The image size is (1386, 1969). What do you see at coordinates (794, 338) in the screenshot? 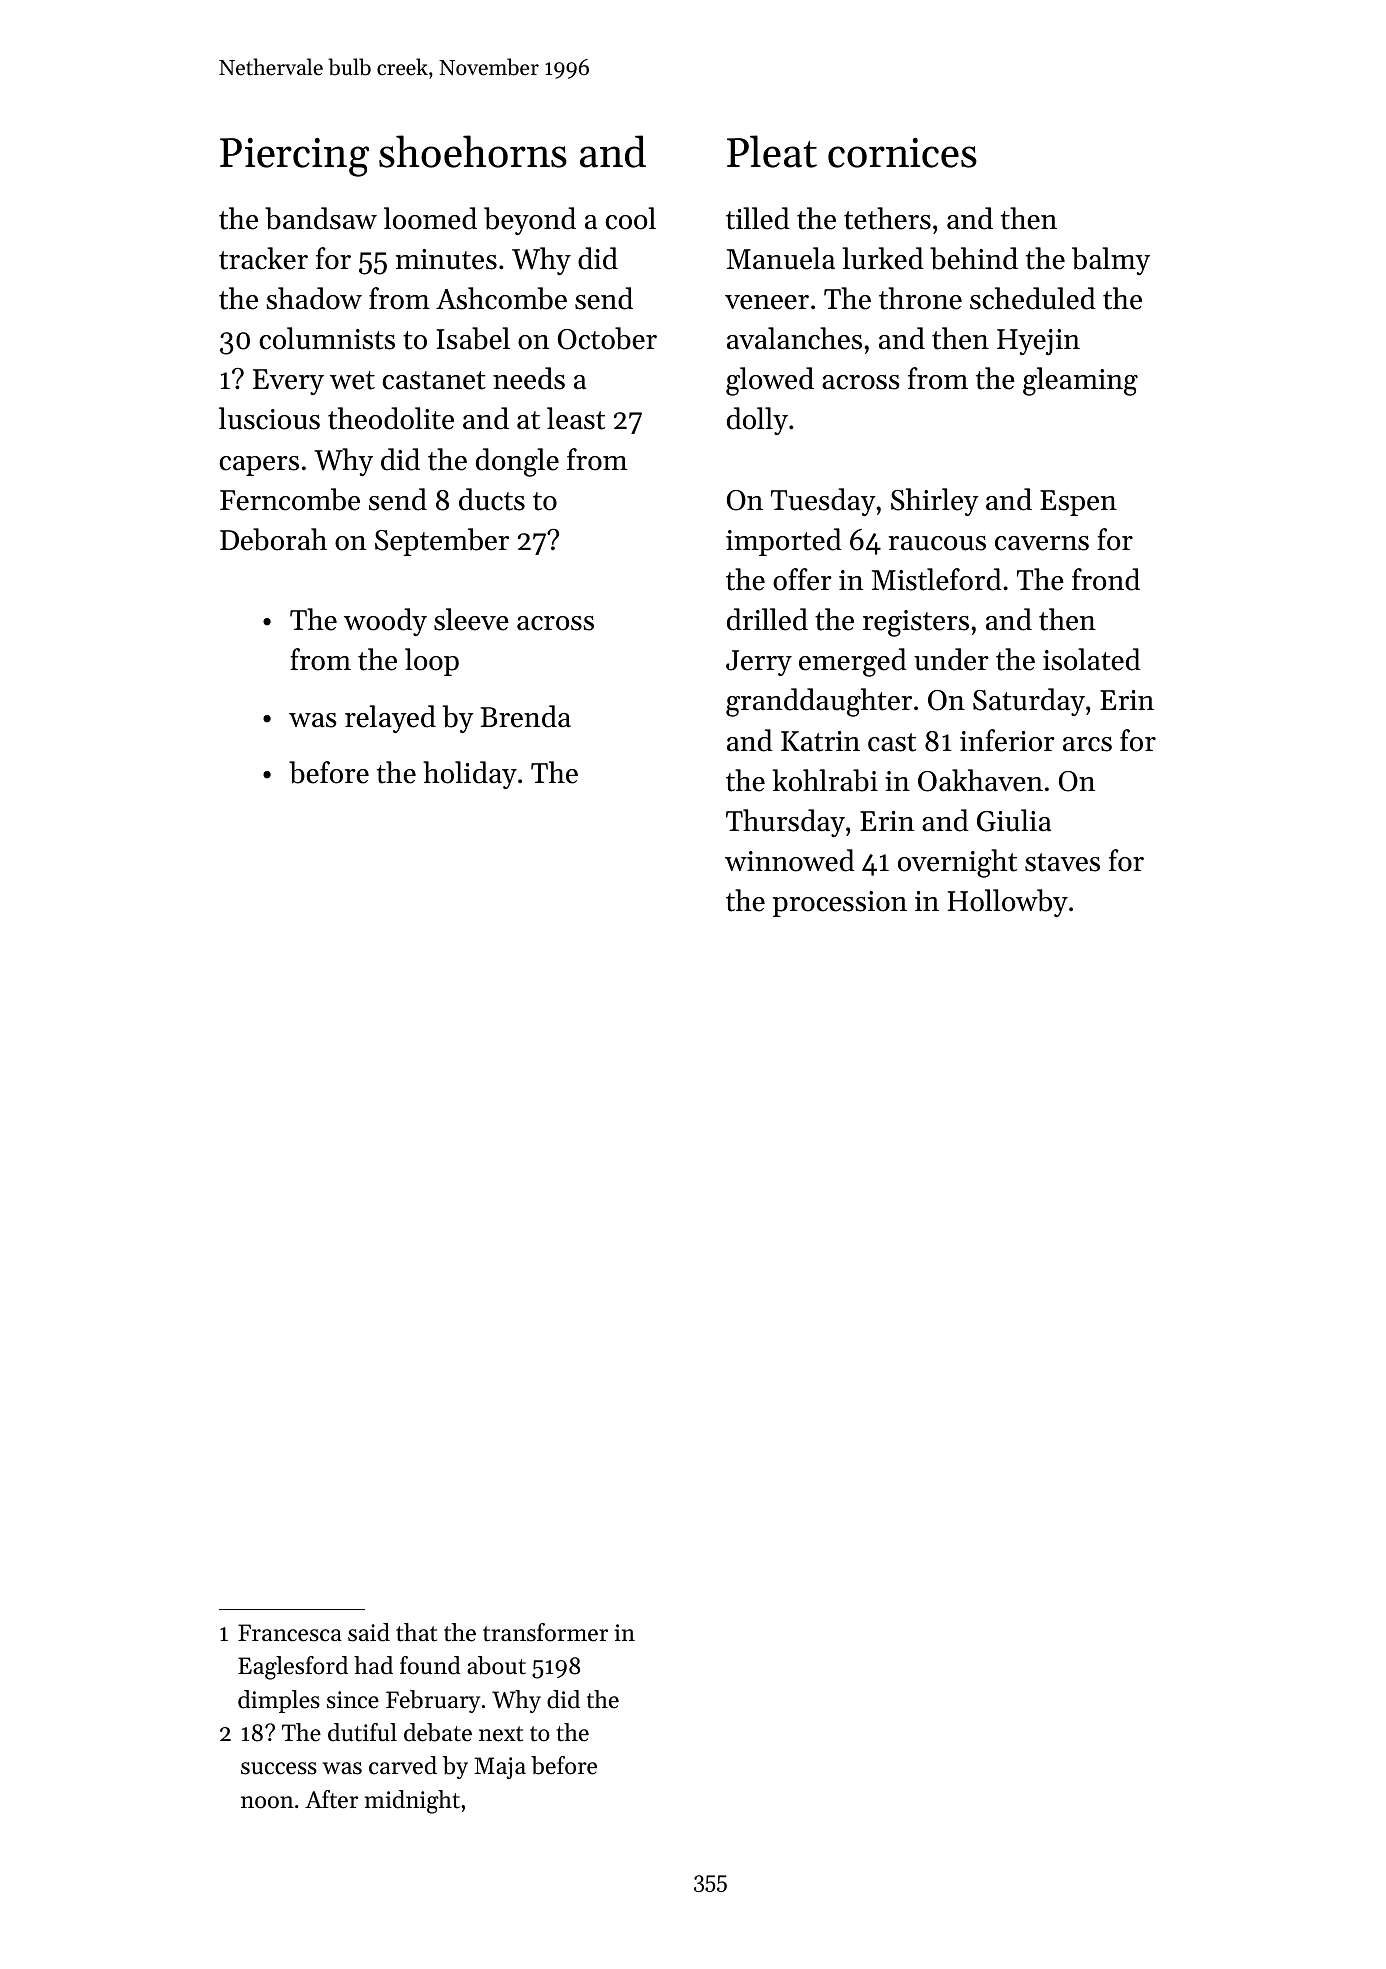
I see `avalanches` at bounding box center [794, 338].
